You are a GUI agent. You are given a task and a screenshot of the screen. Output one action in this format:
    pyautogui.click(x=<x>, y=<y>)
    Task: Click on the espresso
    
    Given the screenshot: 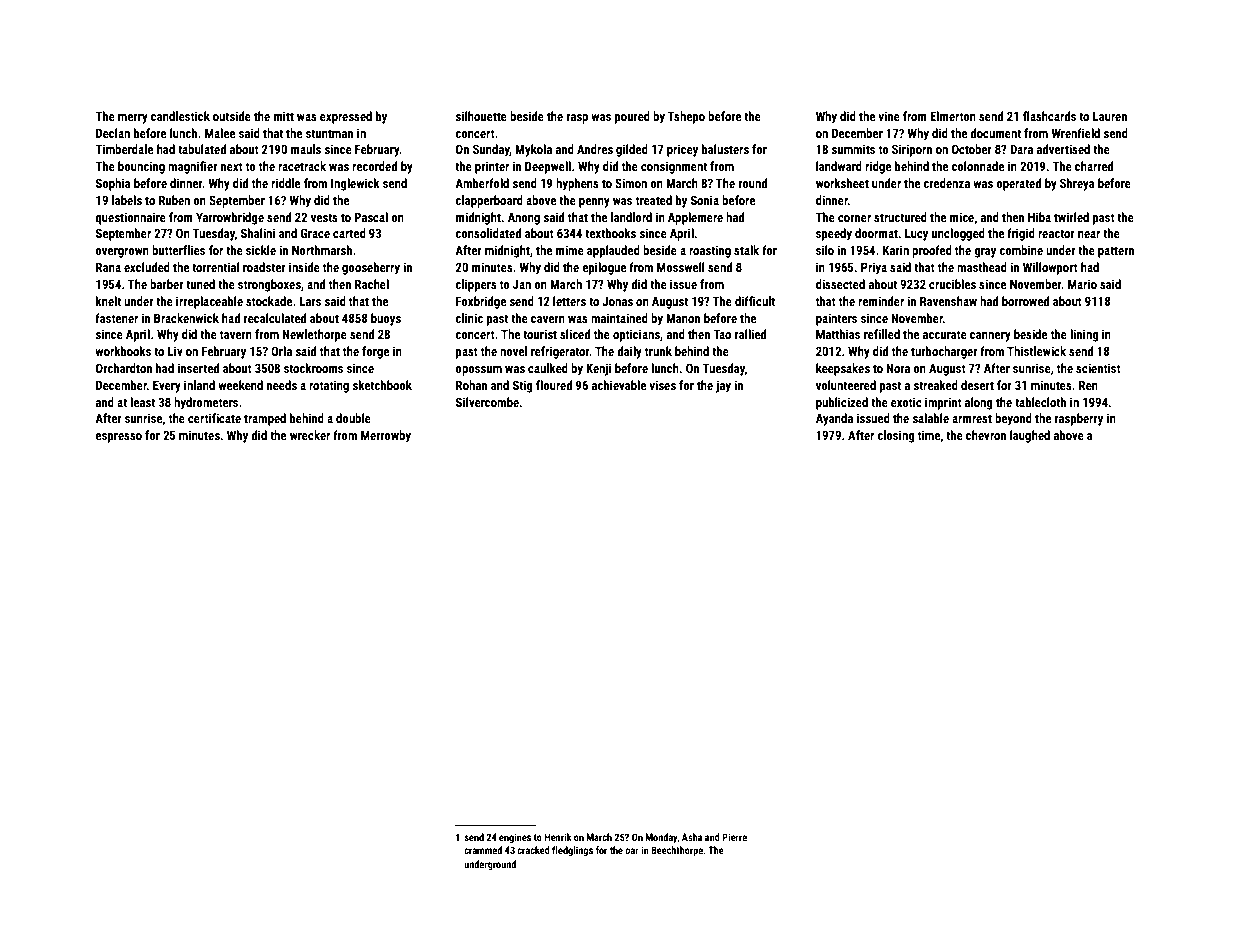 What is the action you would take?
    pyautogui.click(x=118, y=438)
